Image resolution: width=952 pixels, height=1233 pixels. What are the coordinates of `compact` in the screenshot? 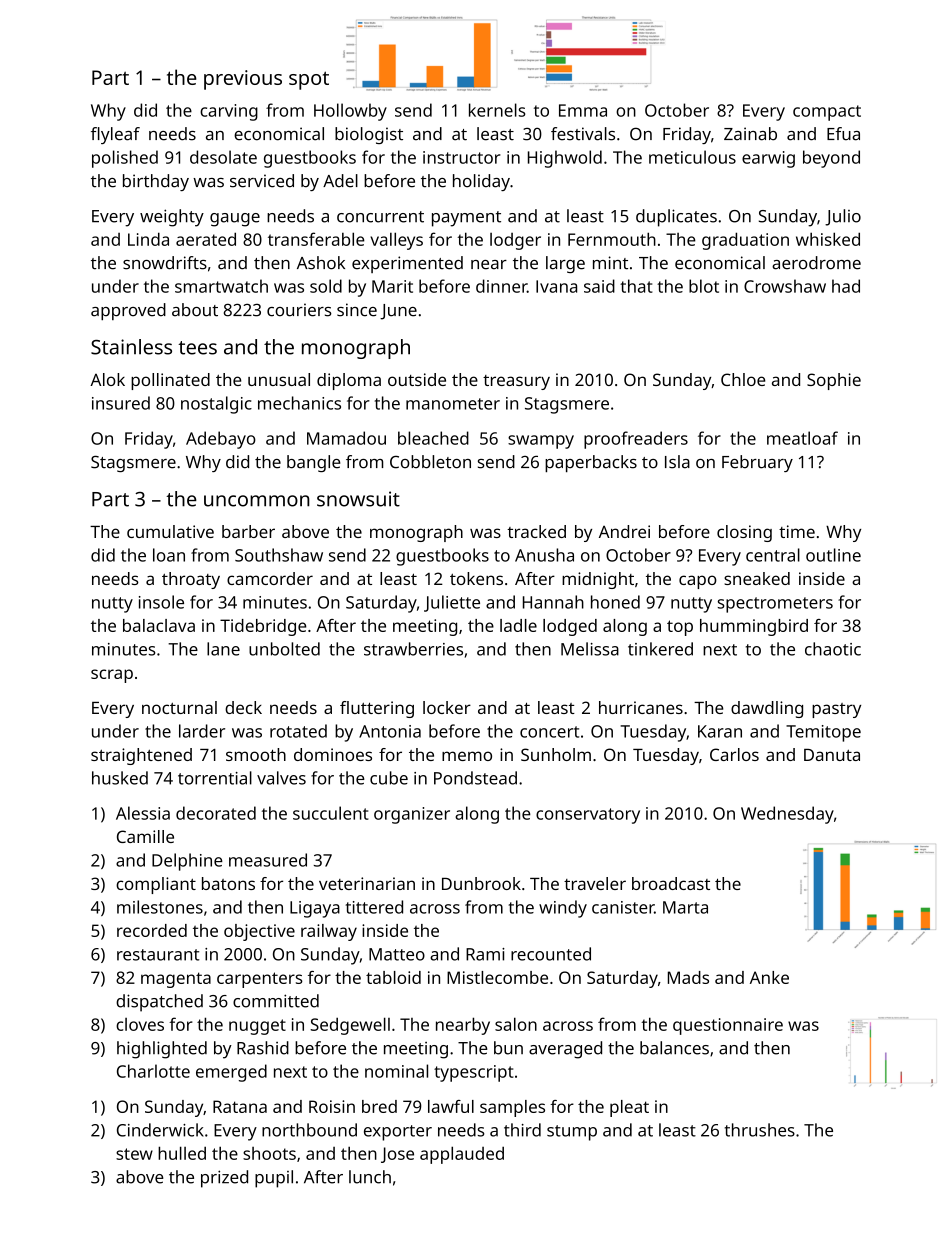 It's located at (827, 113).
